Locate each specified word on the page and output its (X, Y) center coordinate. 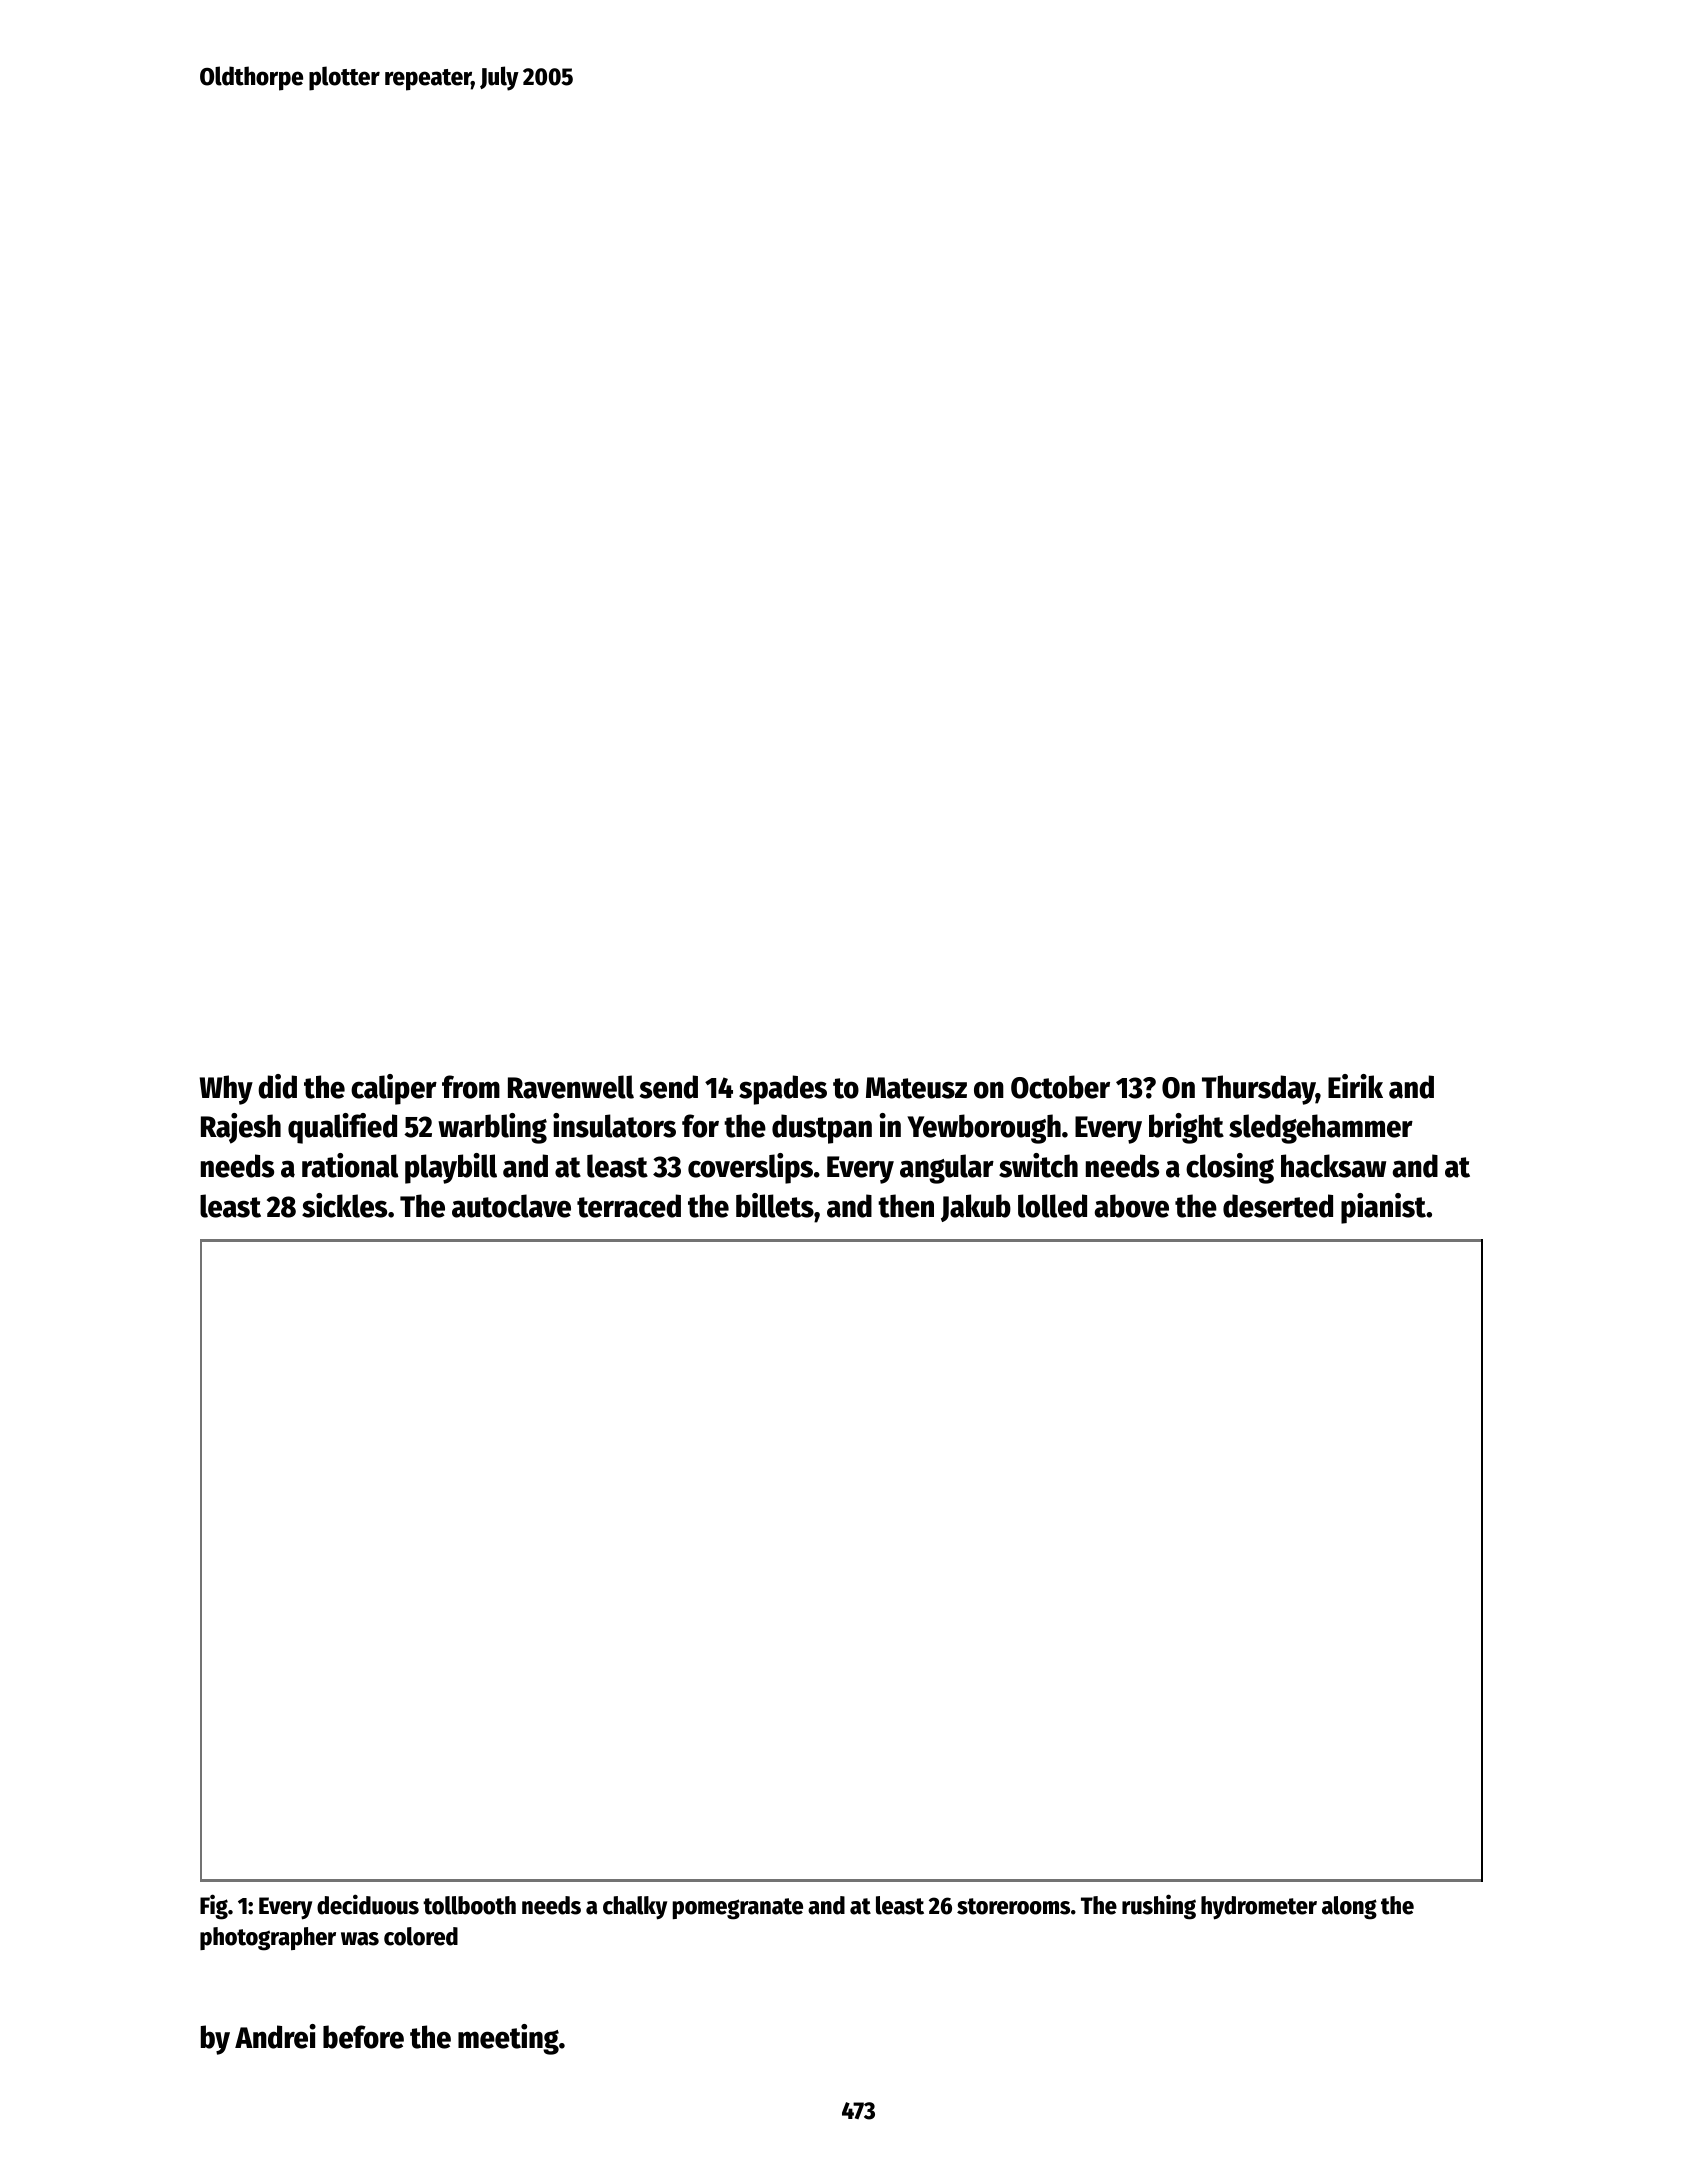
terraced (629, 1206)
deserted (1278, 1206)
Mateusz (916, 1088)
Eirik (1355, 1086)
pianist (1383, 1208)
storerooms (1013, 1906)
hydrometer (1259, 1908)
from (471, 1087)
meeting (508, 2039)
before (363, 2037)
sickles (344, 1205)
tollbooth (469, 1905)
